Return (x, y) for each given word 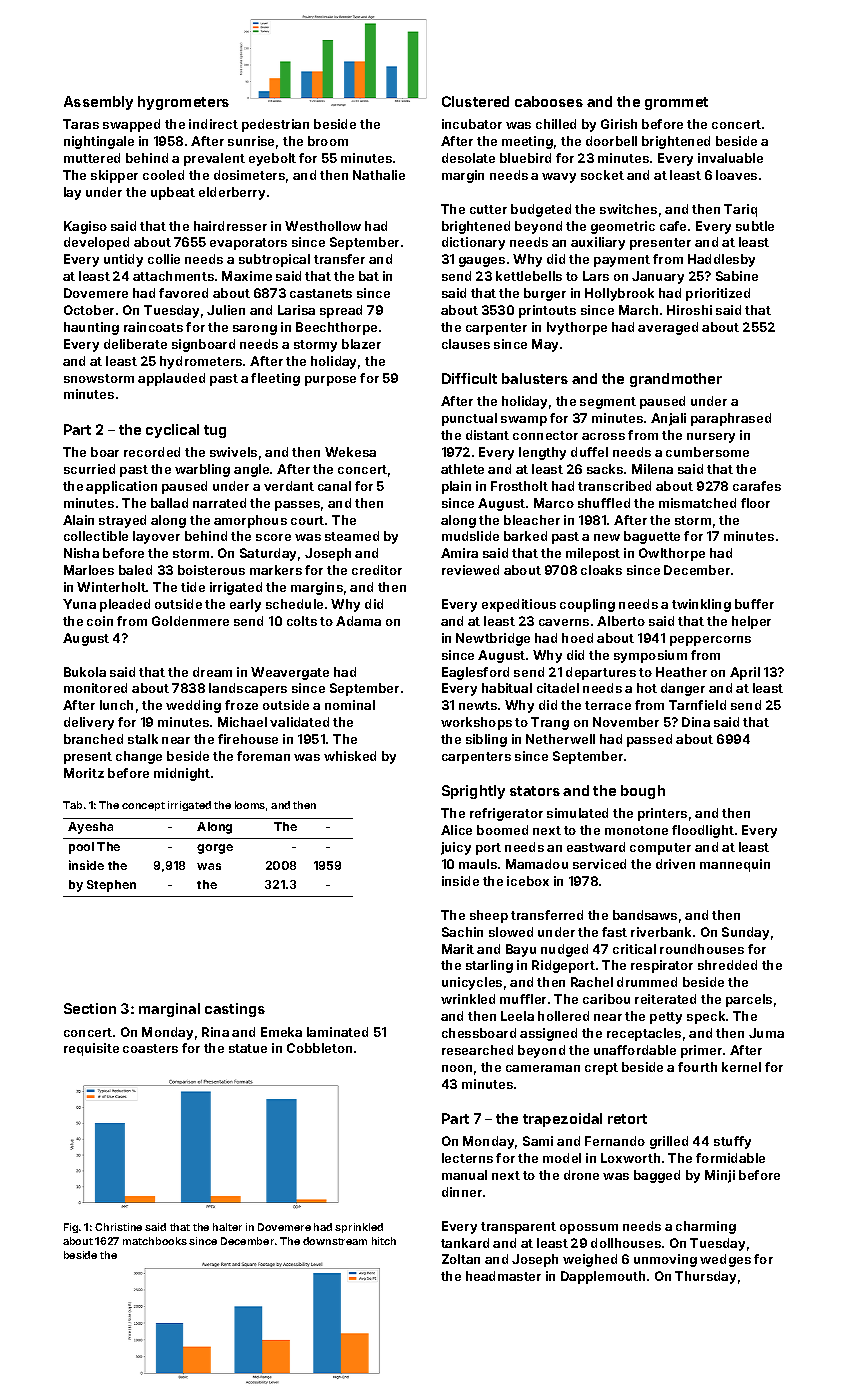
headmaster (503, 1276)
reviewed (470, 570)
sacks (605, 469)
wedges (725, 1260)
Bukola (85, 672)
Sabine (737, 276)
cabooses (549, 101)
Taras (81, 124)
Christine (118, 1227)
